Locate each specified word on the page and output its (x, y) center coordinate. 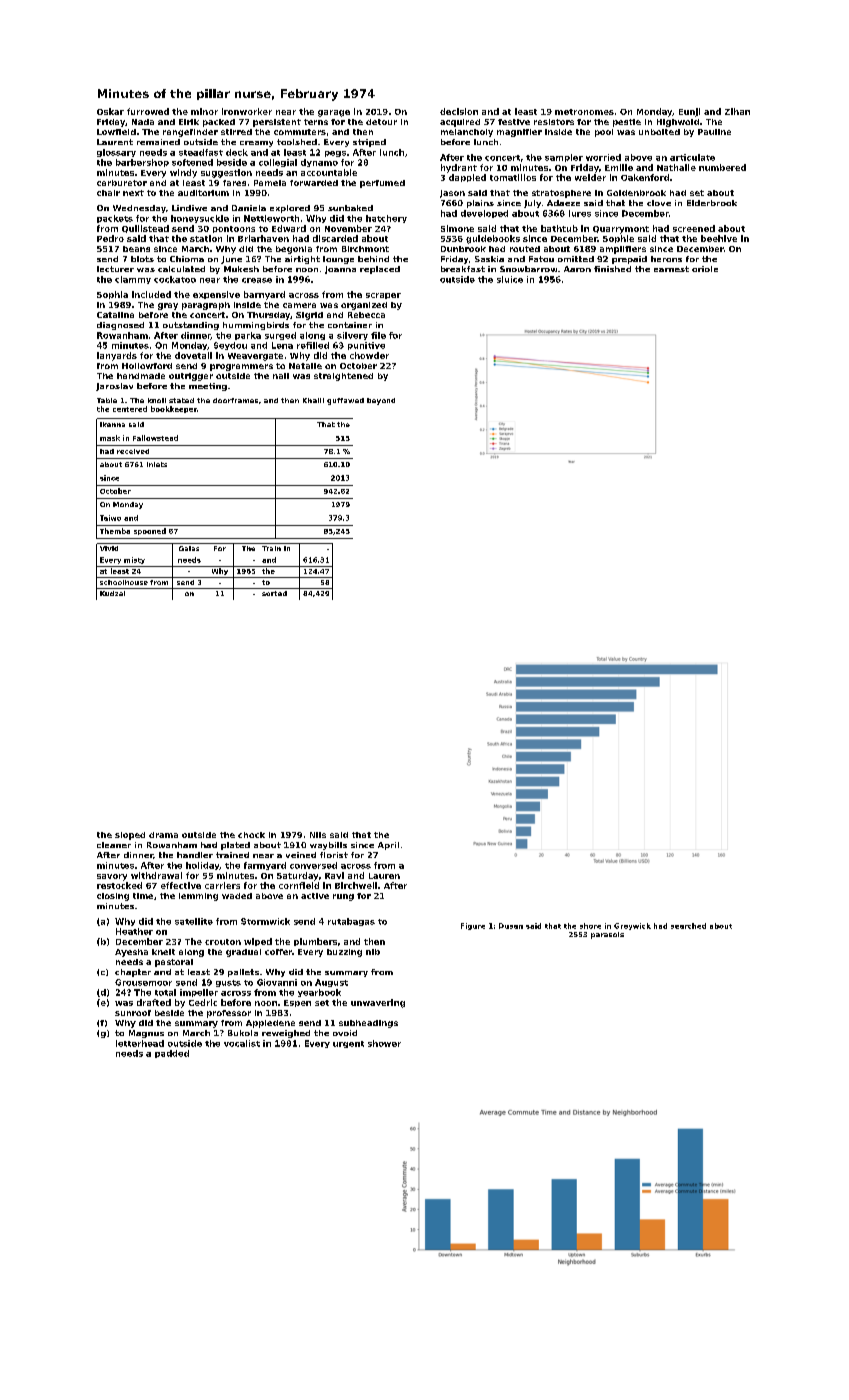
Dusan (511, 926)
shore (590, 926)
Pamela (270, 183)
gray (168, 306)
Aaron (577, 269)
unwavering (378, 1003)
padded (172, 1054)
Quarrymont (621, 230)
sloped (130, 836)
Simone (457, 228)
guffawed (345, 401)
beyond (381, 401)
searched (688, 926)
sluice (510, 279)
